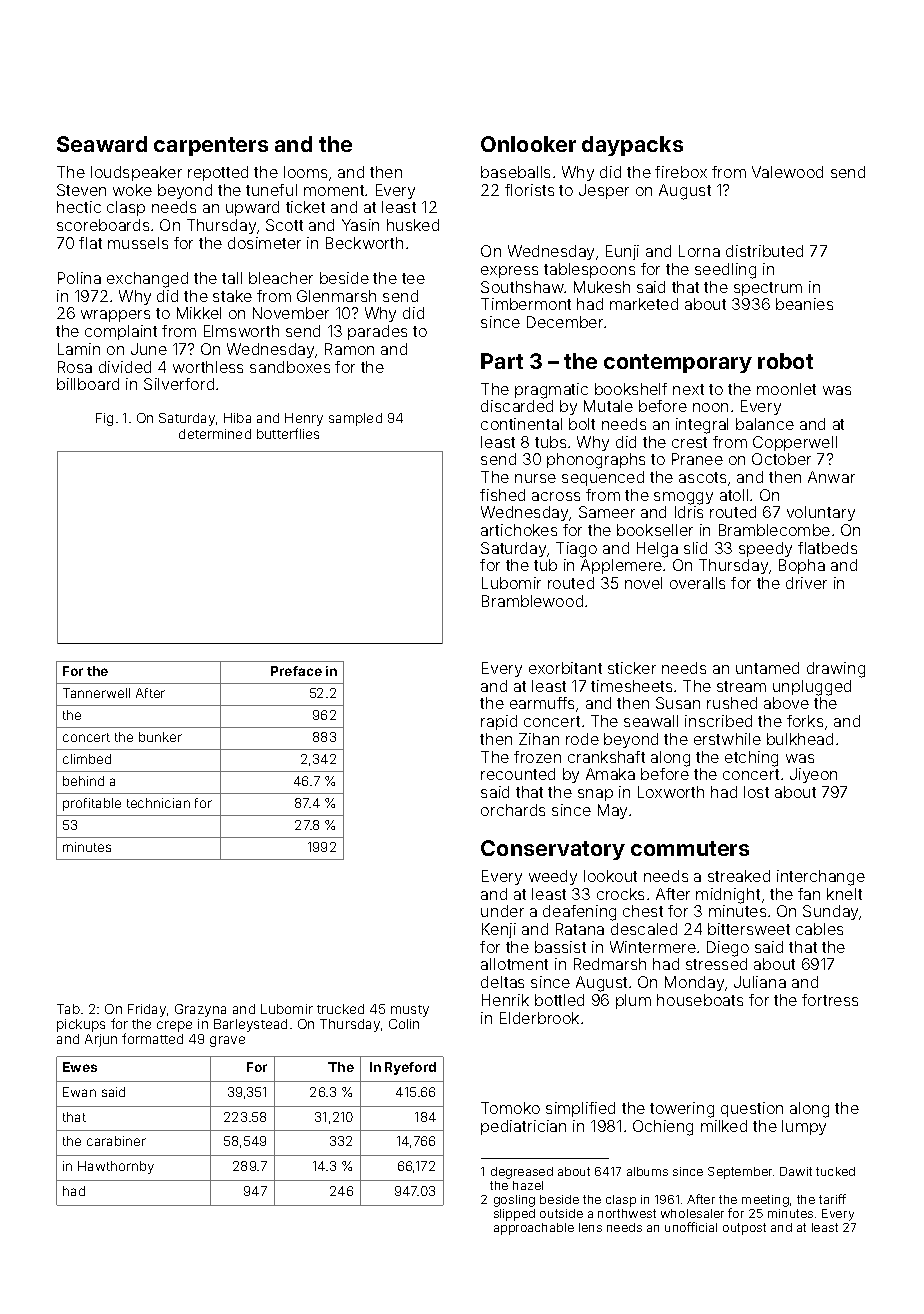 This page has height=1314, width=924. Describe the element at coordinates (116, 1167) in the page. I see `Hawthornby` at that location.
